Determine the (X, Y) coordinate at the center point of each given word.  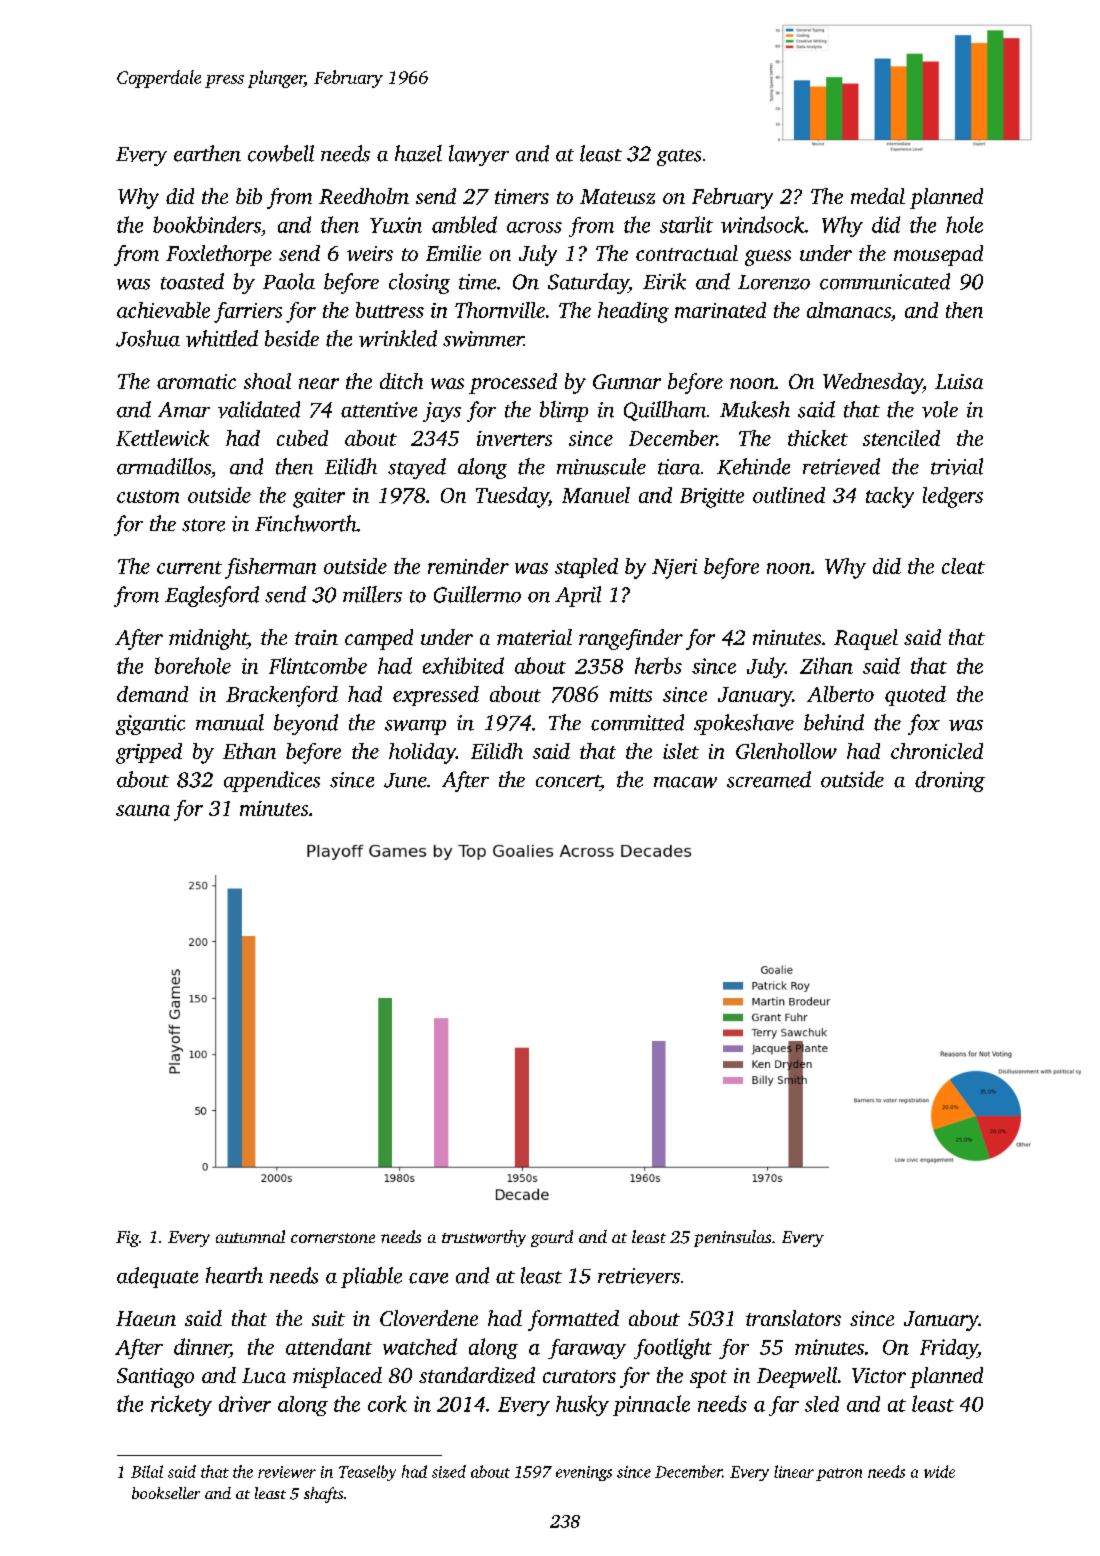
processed (513, 383)
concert (568, 781)
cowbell (281, 153)
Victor (879, 1375)
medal (878, 196)
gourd (552, 1238)
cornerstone (333, 1238)
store (203, 525)
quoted (915, 696)
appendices (272, 781)
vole (940, 409)
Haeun (146, 1318)
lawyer (479, 155)
